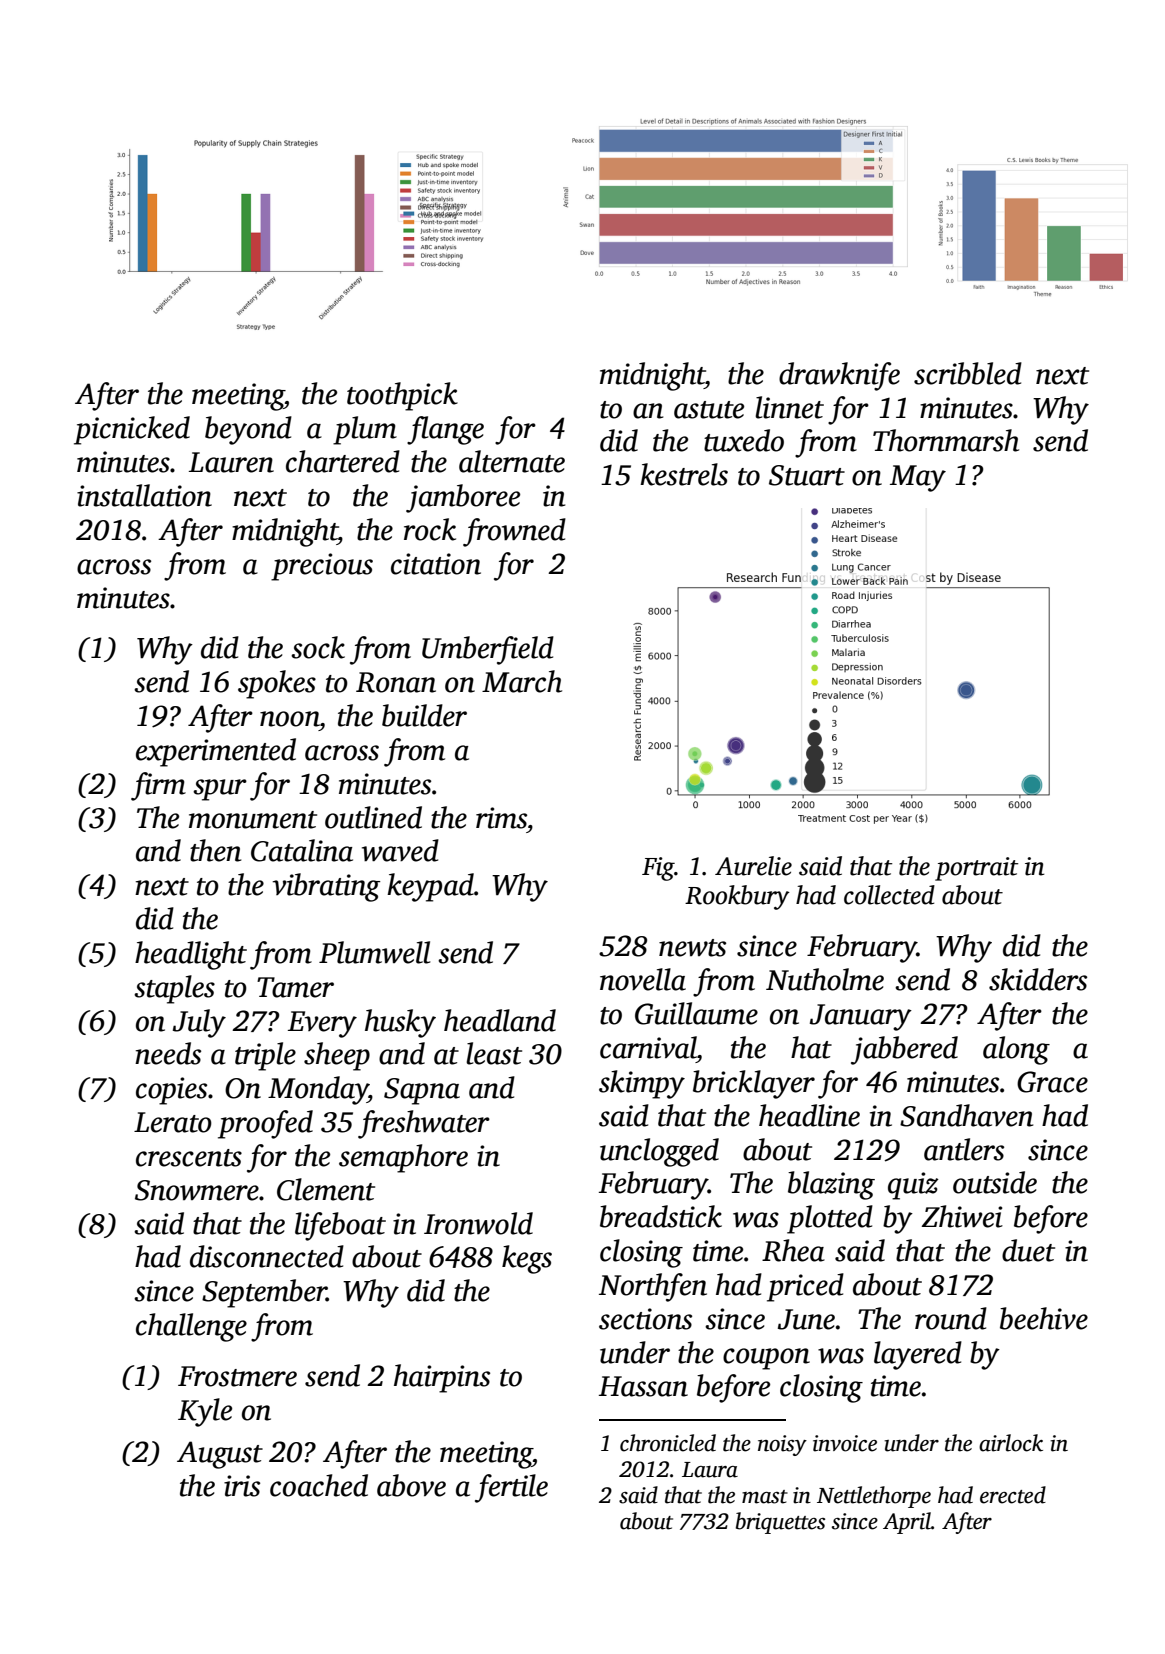  I want to click on Thornmarsh, so click(946, 440).
